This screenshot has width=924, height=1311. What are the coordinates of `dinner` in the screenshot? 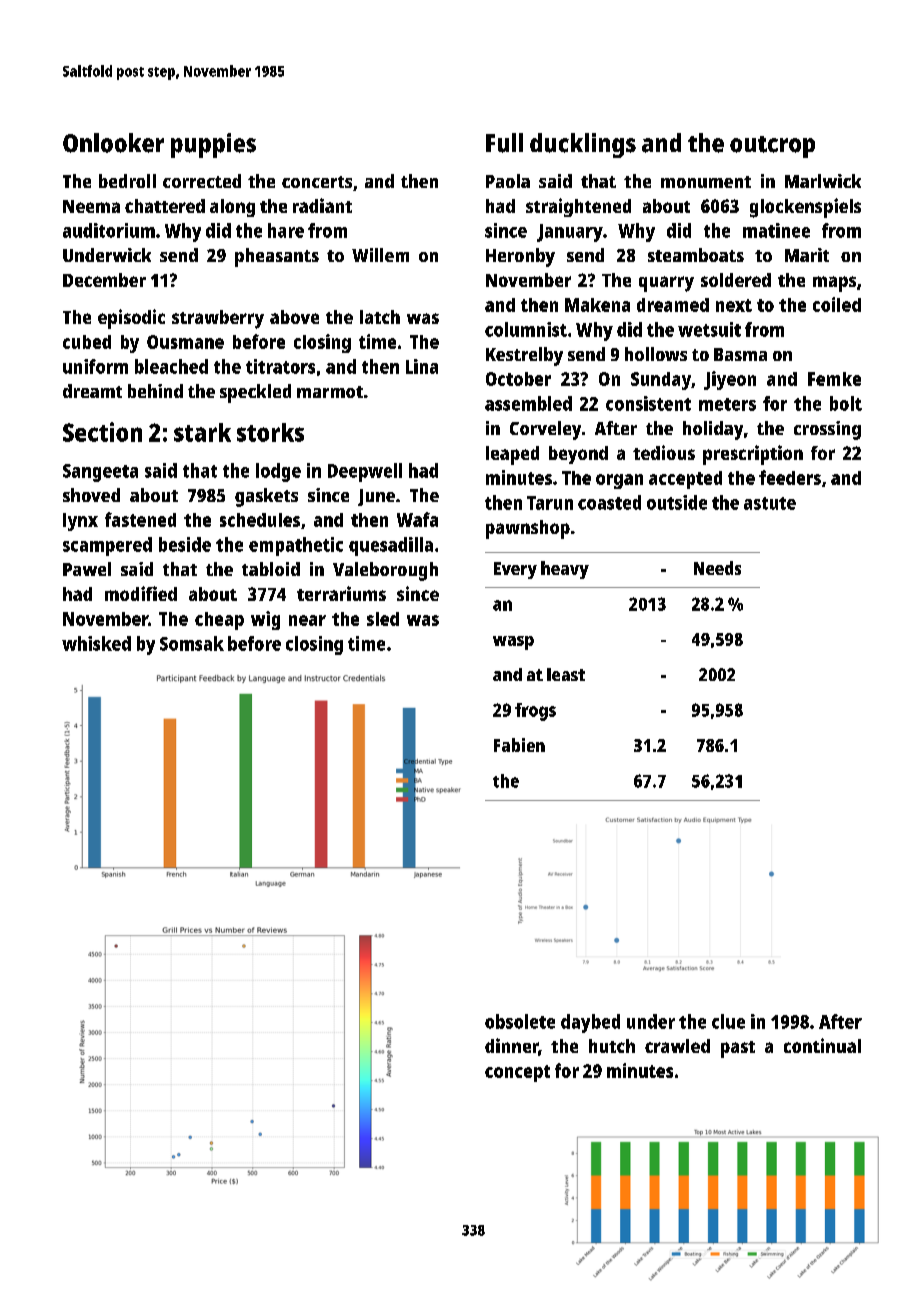 It's located at (511, 1045).
